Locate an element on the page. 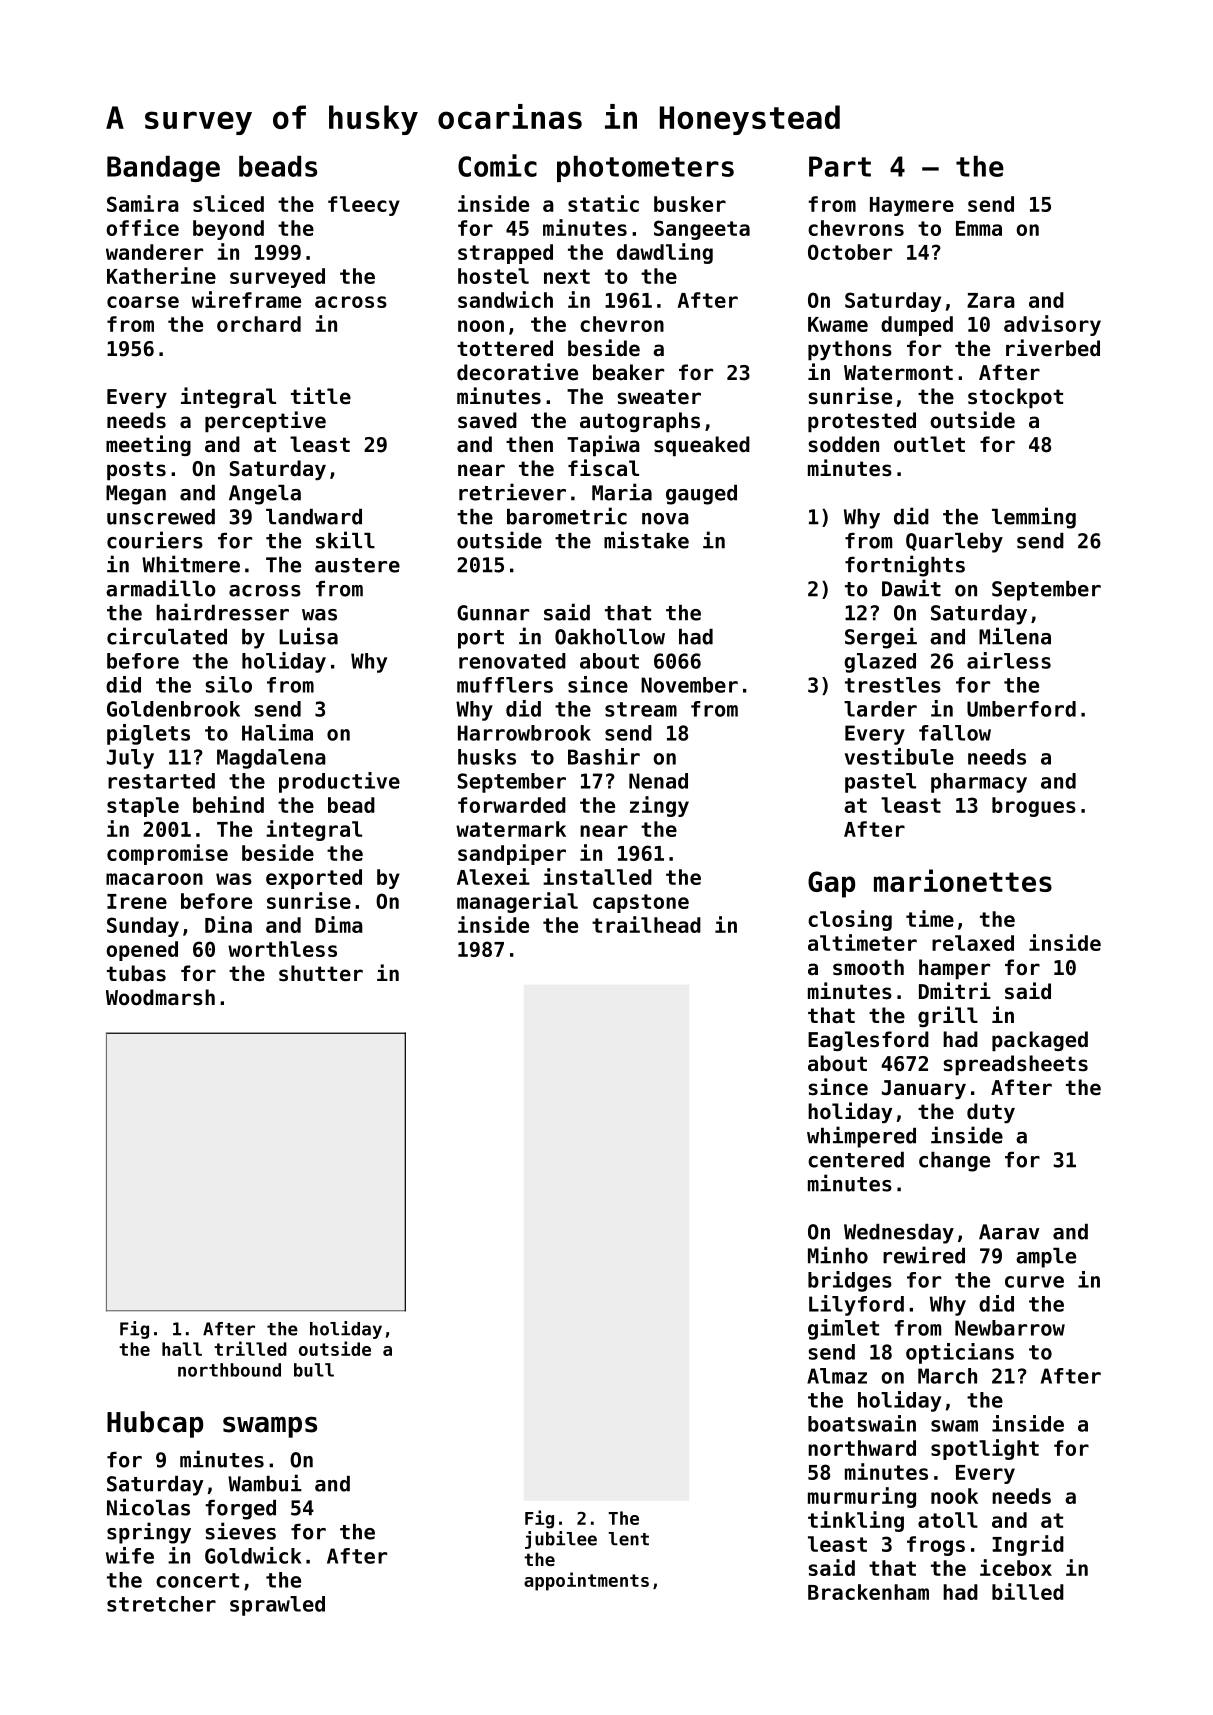 This page has height=1715, width=1213. Almaz is located at coordinates (837, 1376).
